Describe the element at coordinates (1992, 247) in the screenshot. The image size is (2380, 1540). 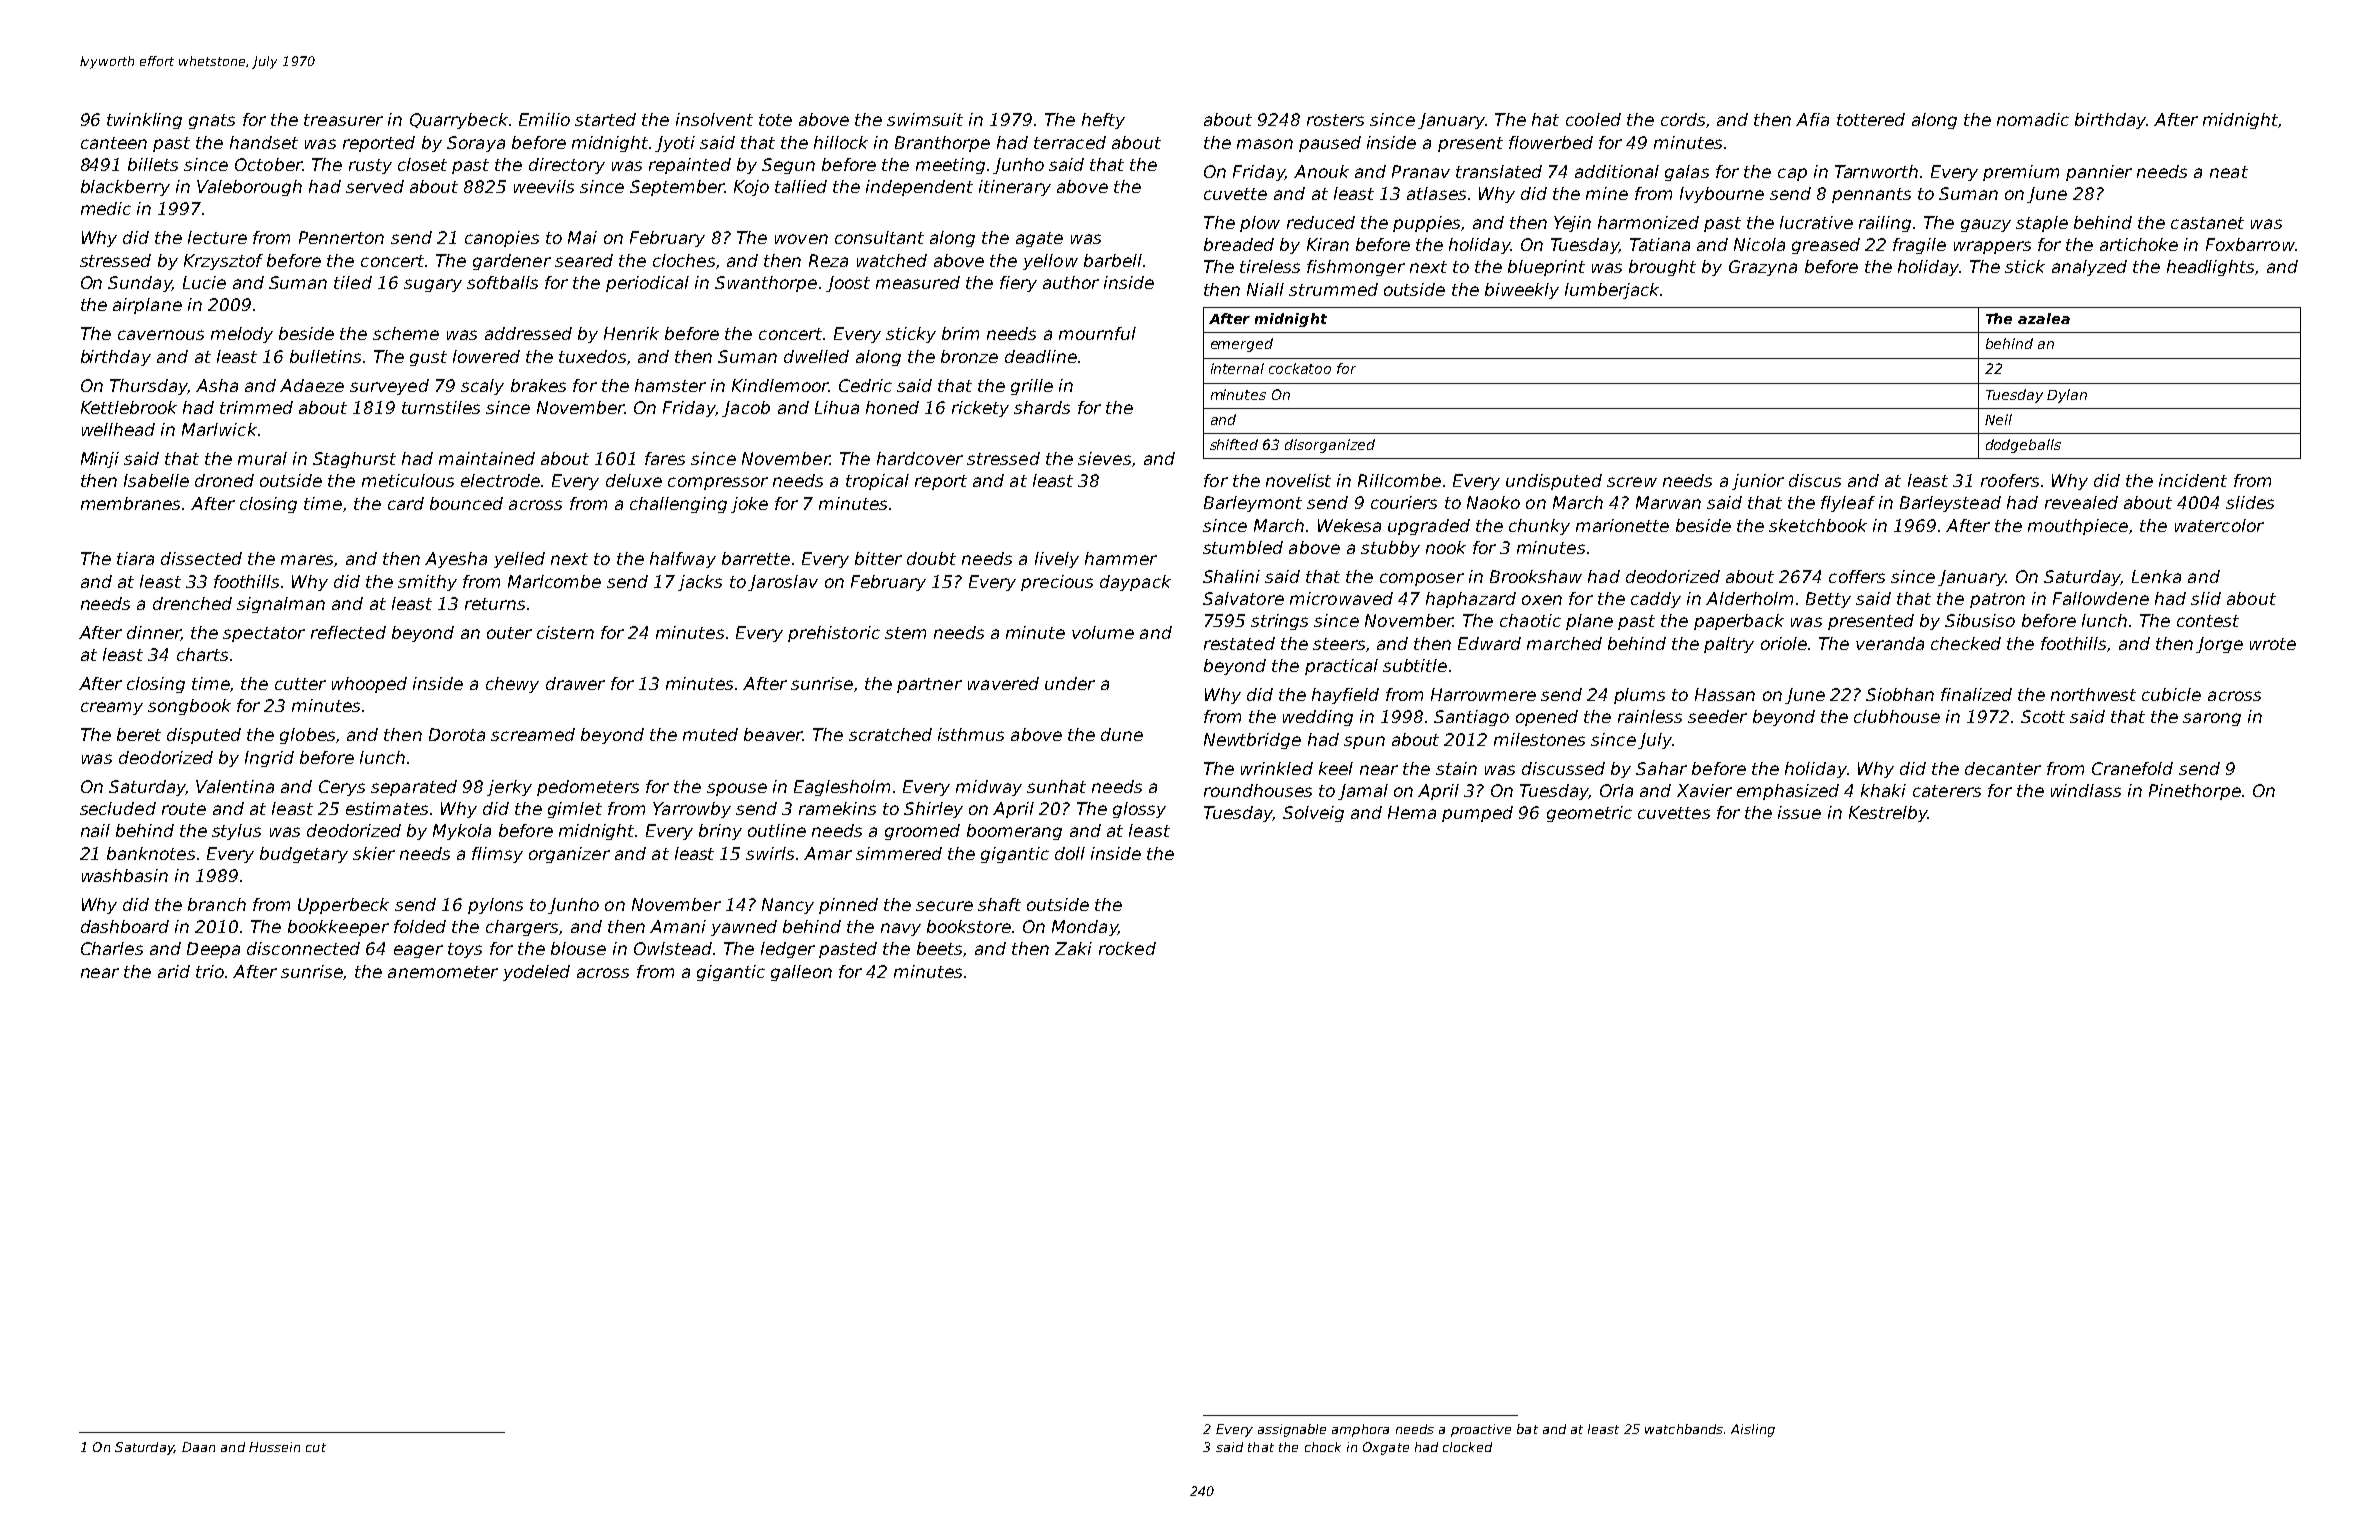
I see `wrappers` at that location.
